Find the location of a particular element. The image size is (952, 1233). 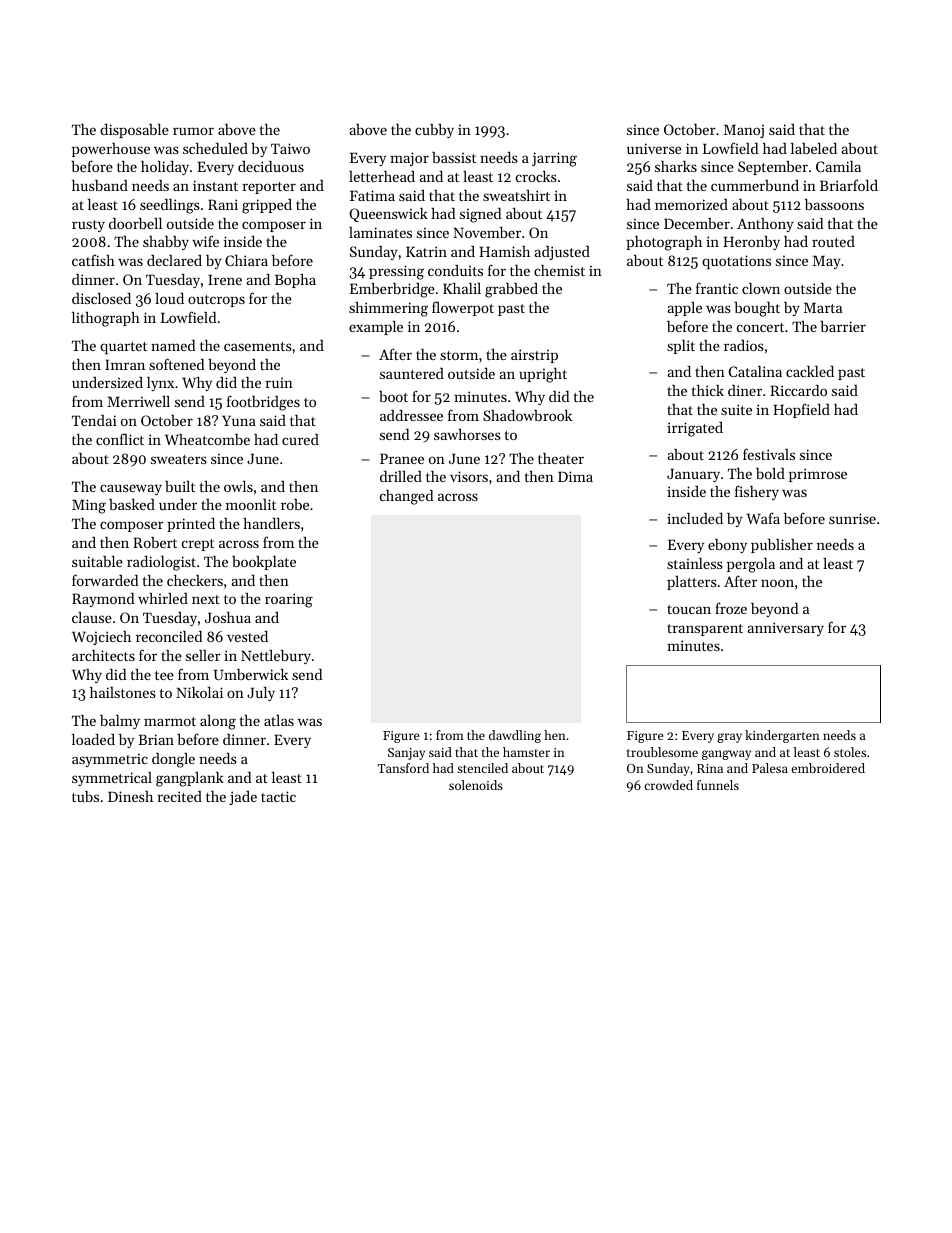

tubs is located at coordinates (85, 796).
